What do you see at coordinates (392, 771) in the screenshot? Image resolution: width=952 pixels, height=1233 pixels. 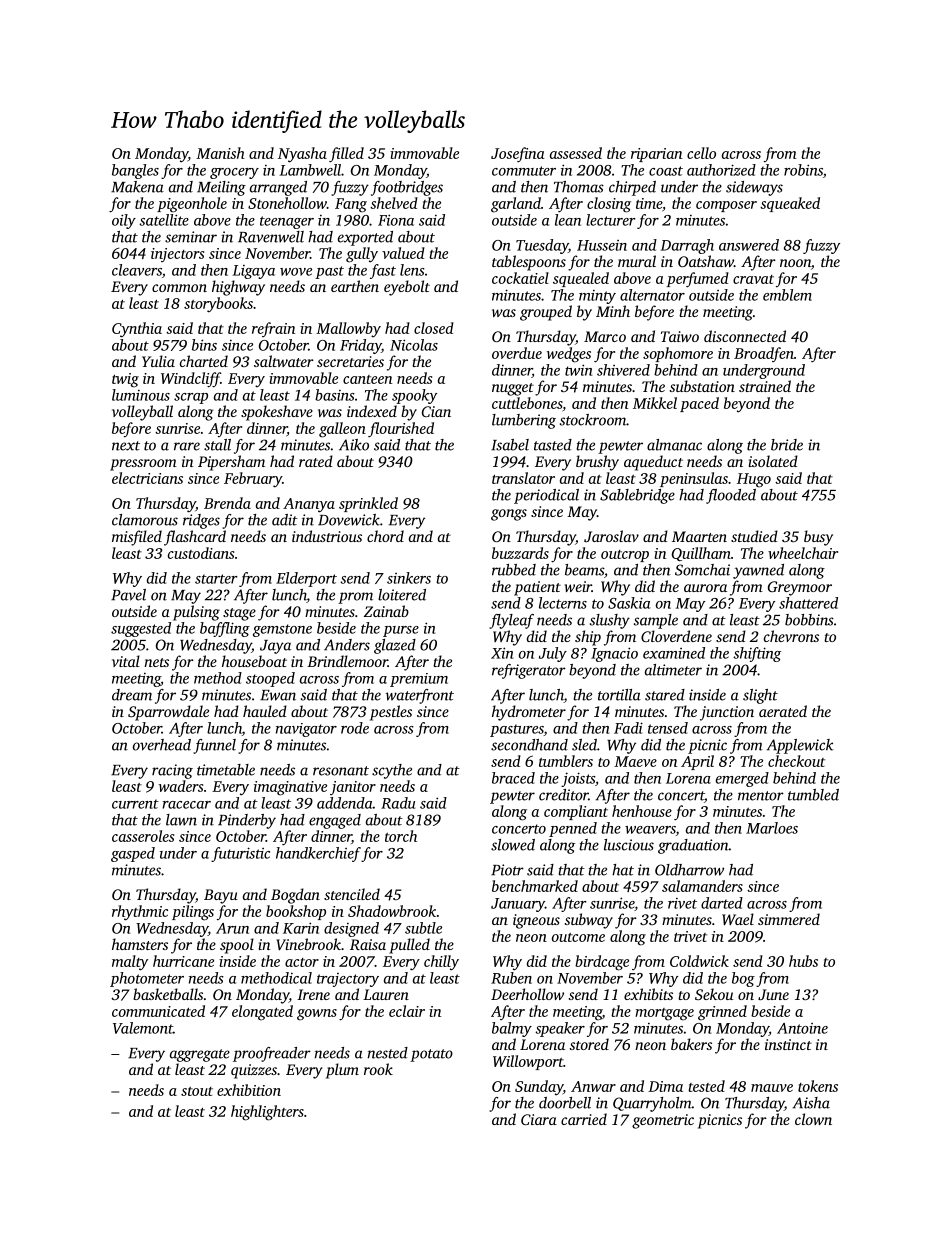 I see `scythe` at bounding box center [392, 771].
